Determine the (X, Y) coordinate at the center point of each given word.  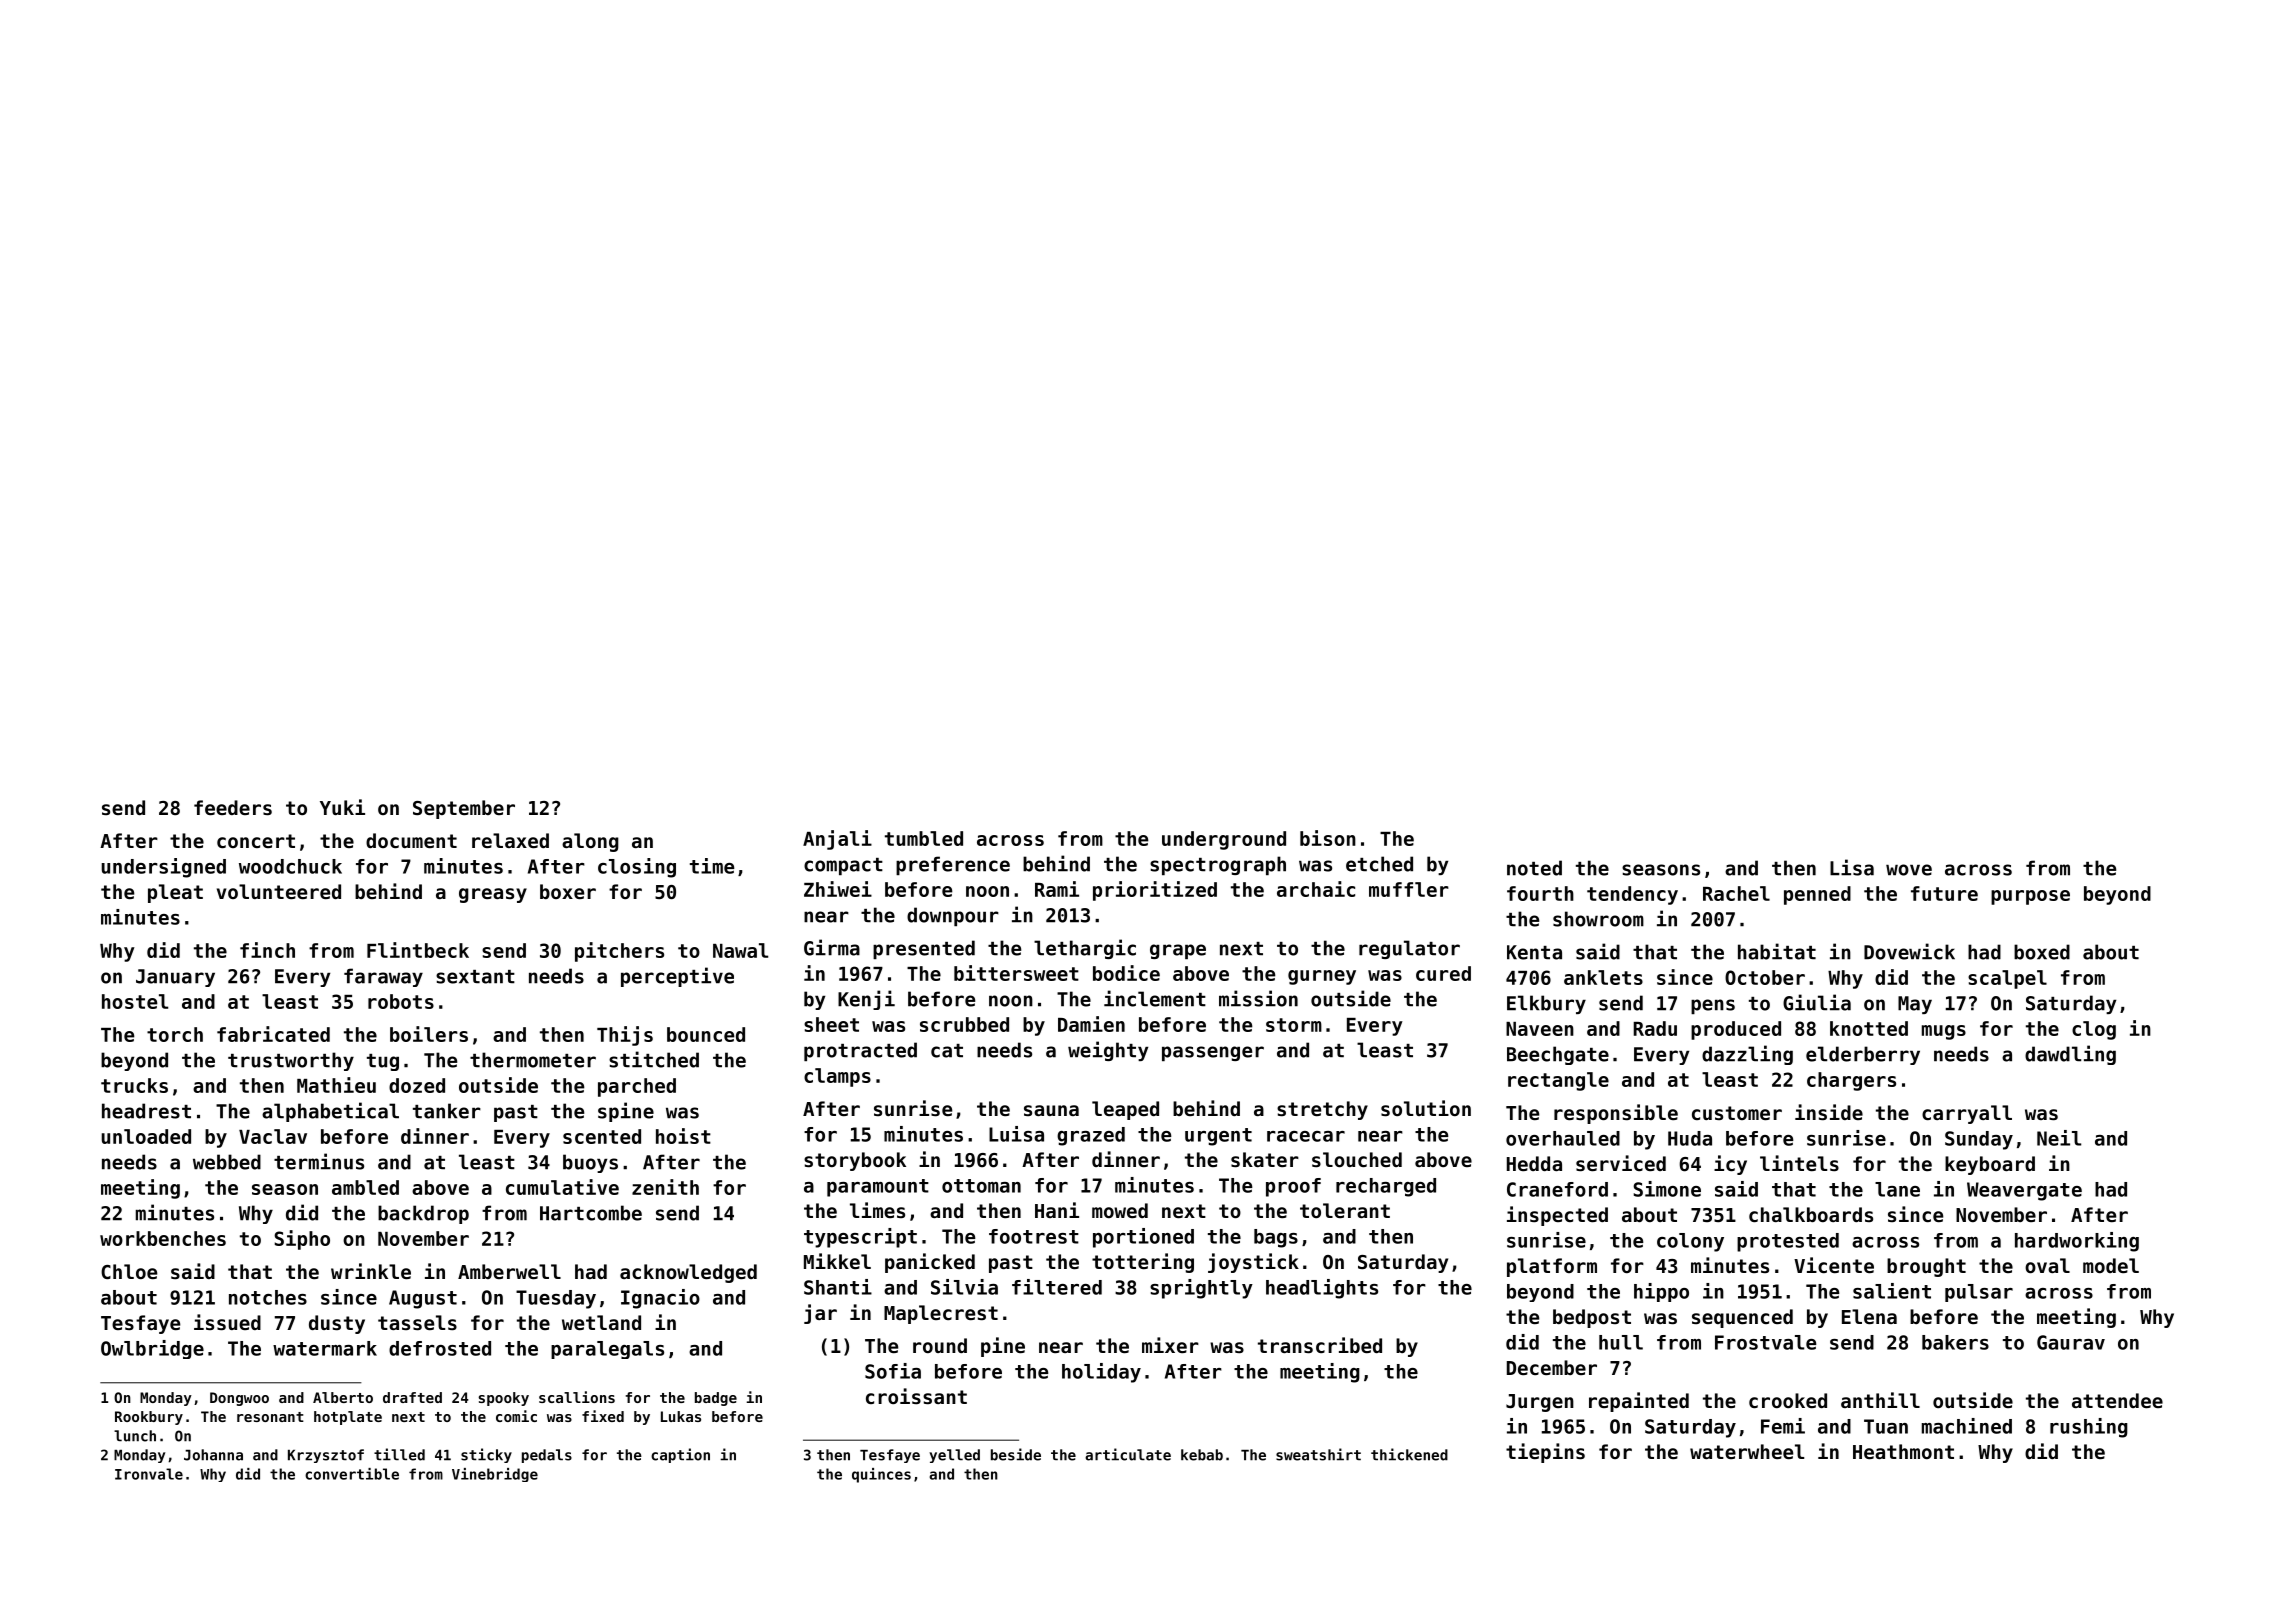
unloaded (146, 1136)
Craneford (1557, 1189)
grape (1178, 951)
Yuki (342, 807)
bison (1328, 838)
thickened (1409, 1454)
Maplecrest (941, 1314)
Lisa (1852, 867)
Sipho (302, 1240)
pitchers (619, 952)
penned (1817, 895)
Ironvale (149, 1474)
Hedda (1534, 1163)
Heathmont (1903, 1451)
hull (1621, 1342)
